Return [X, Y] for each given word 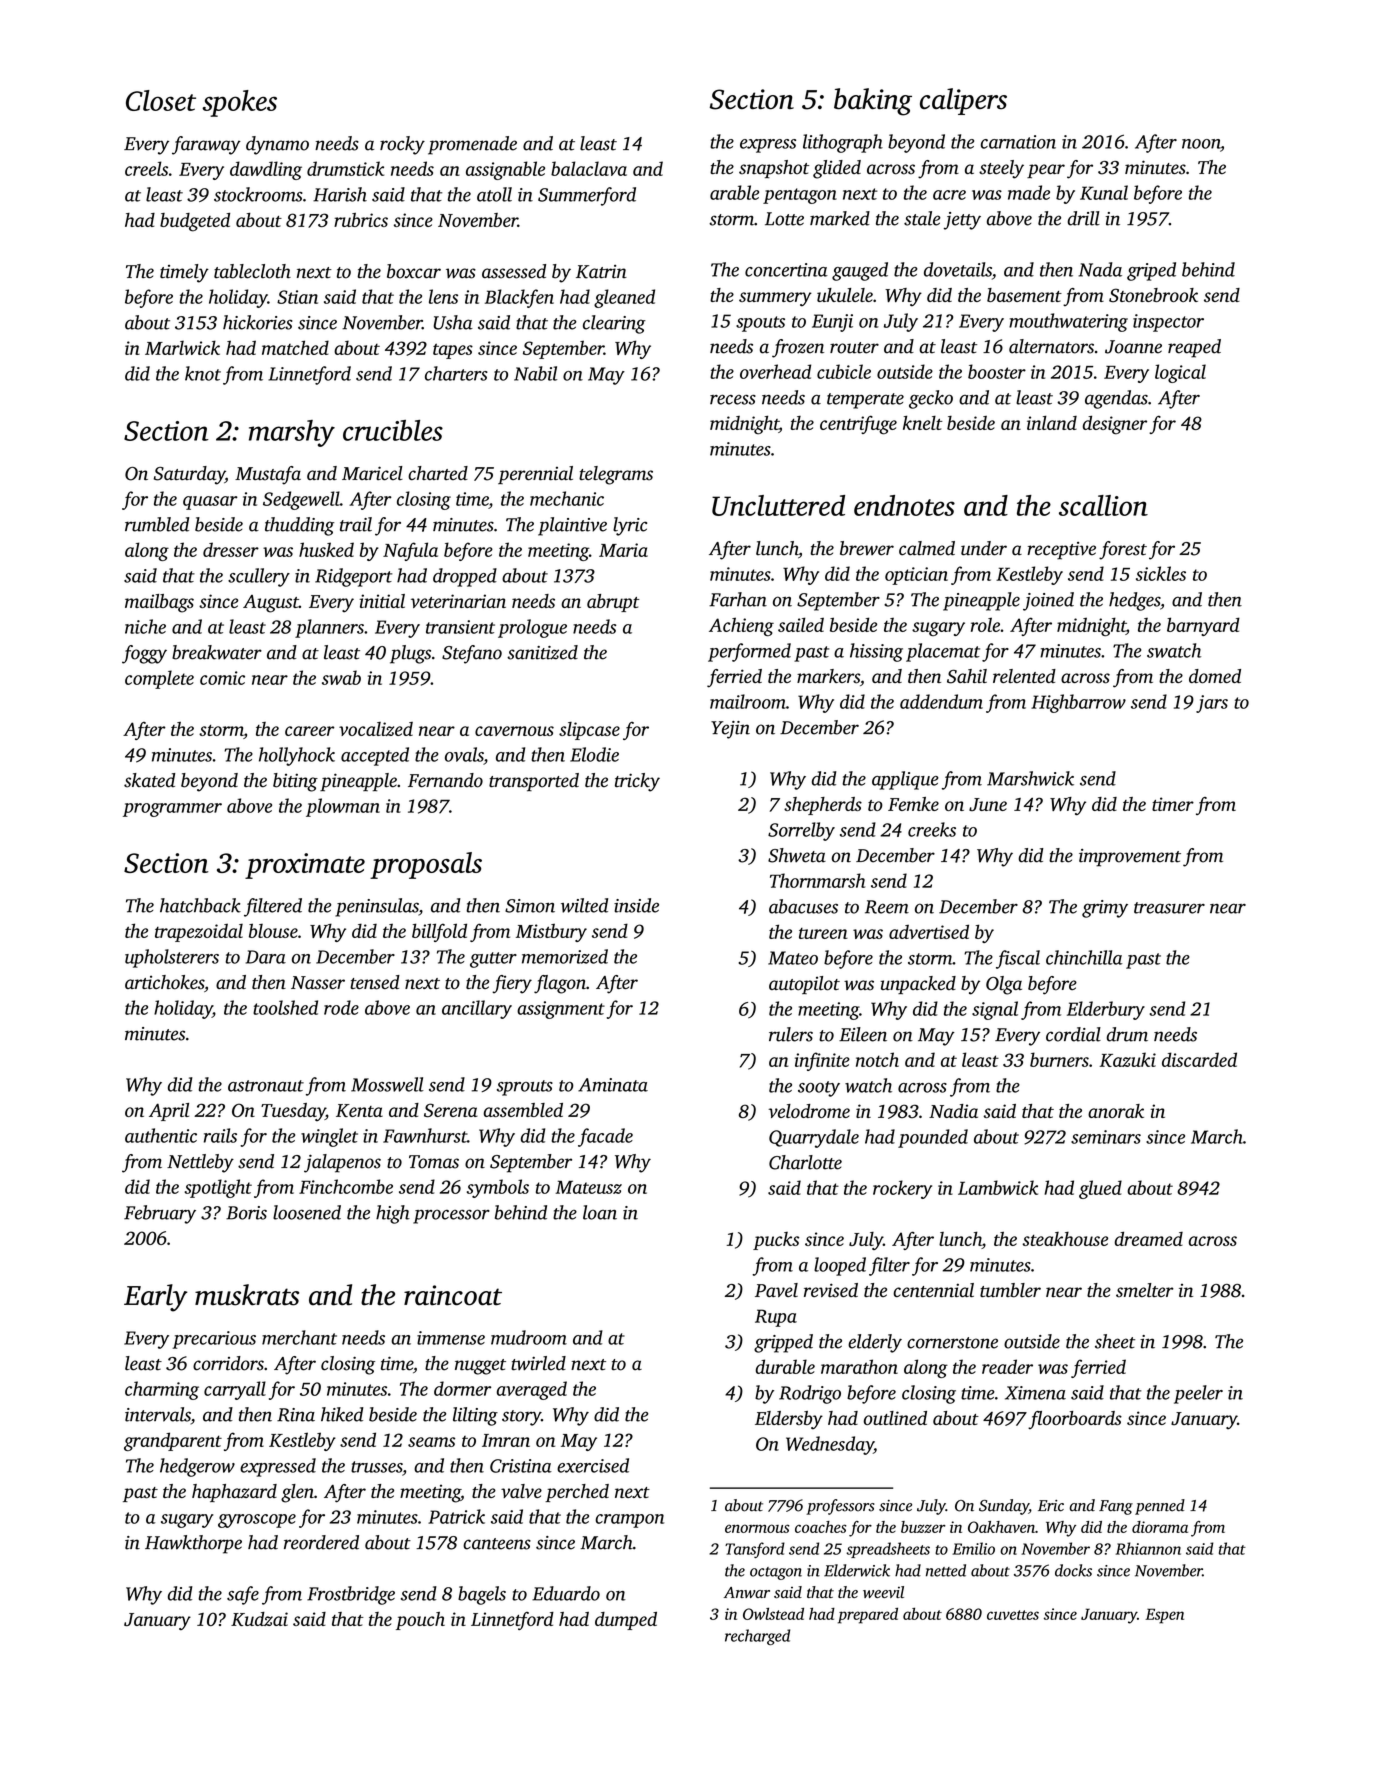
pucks [776, 1241]
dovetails [958, 269]
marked [840, 218]
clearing [614, 324]
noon [1201, 144]
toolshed [285, 1007]
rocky [402, 145]
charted [438, 473]
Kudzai [259, 1619]
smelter [1145, 1290]
